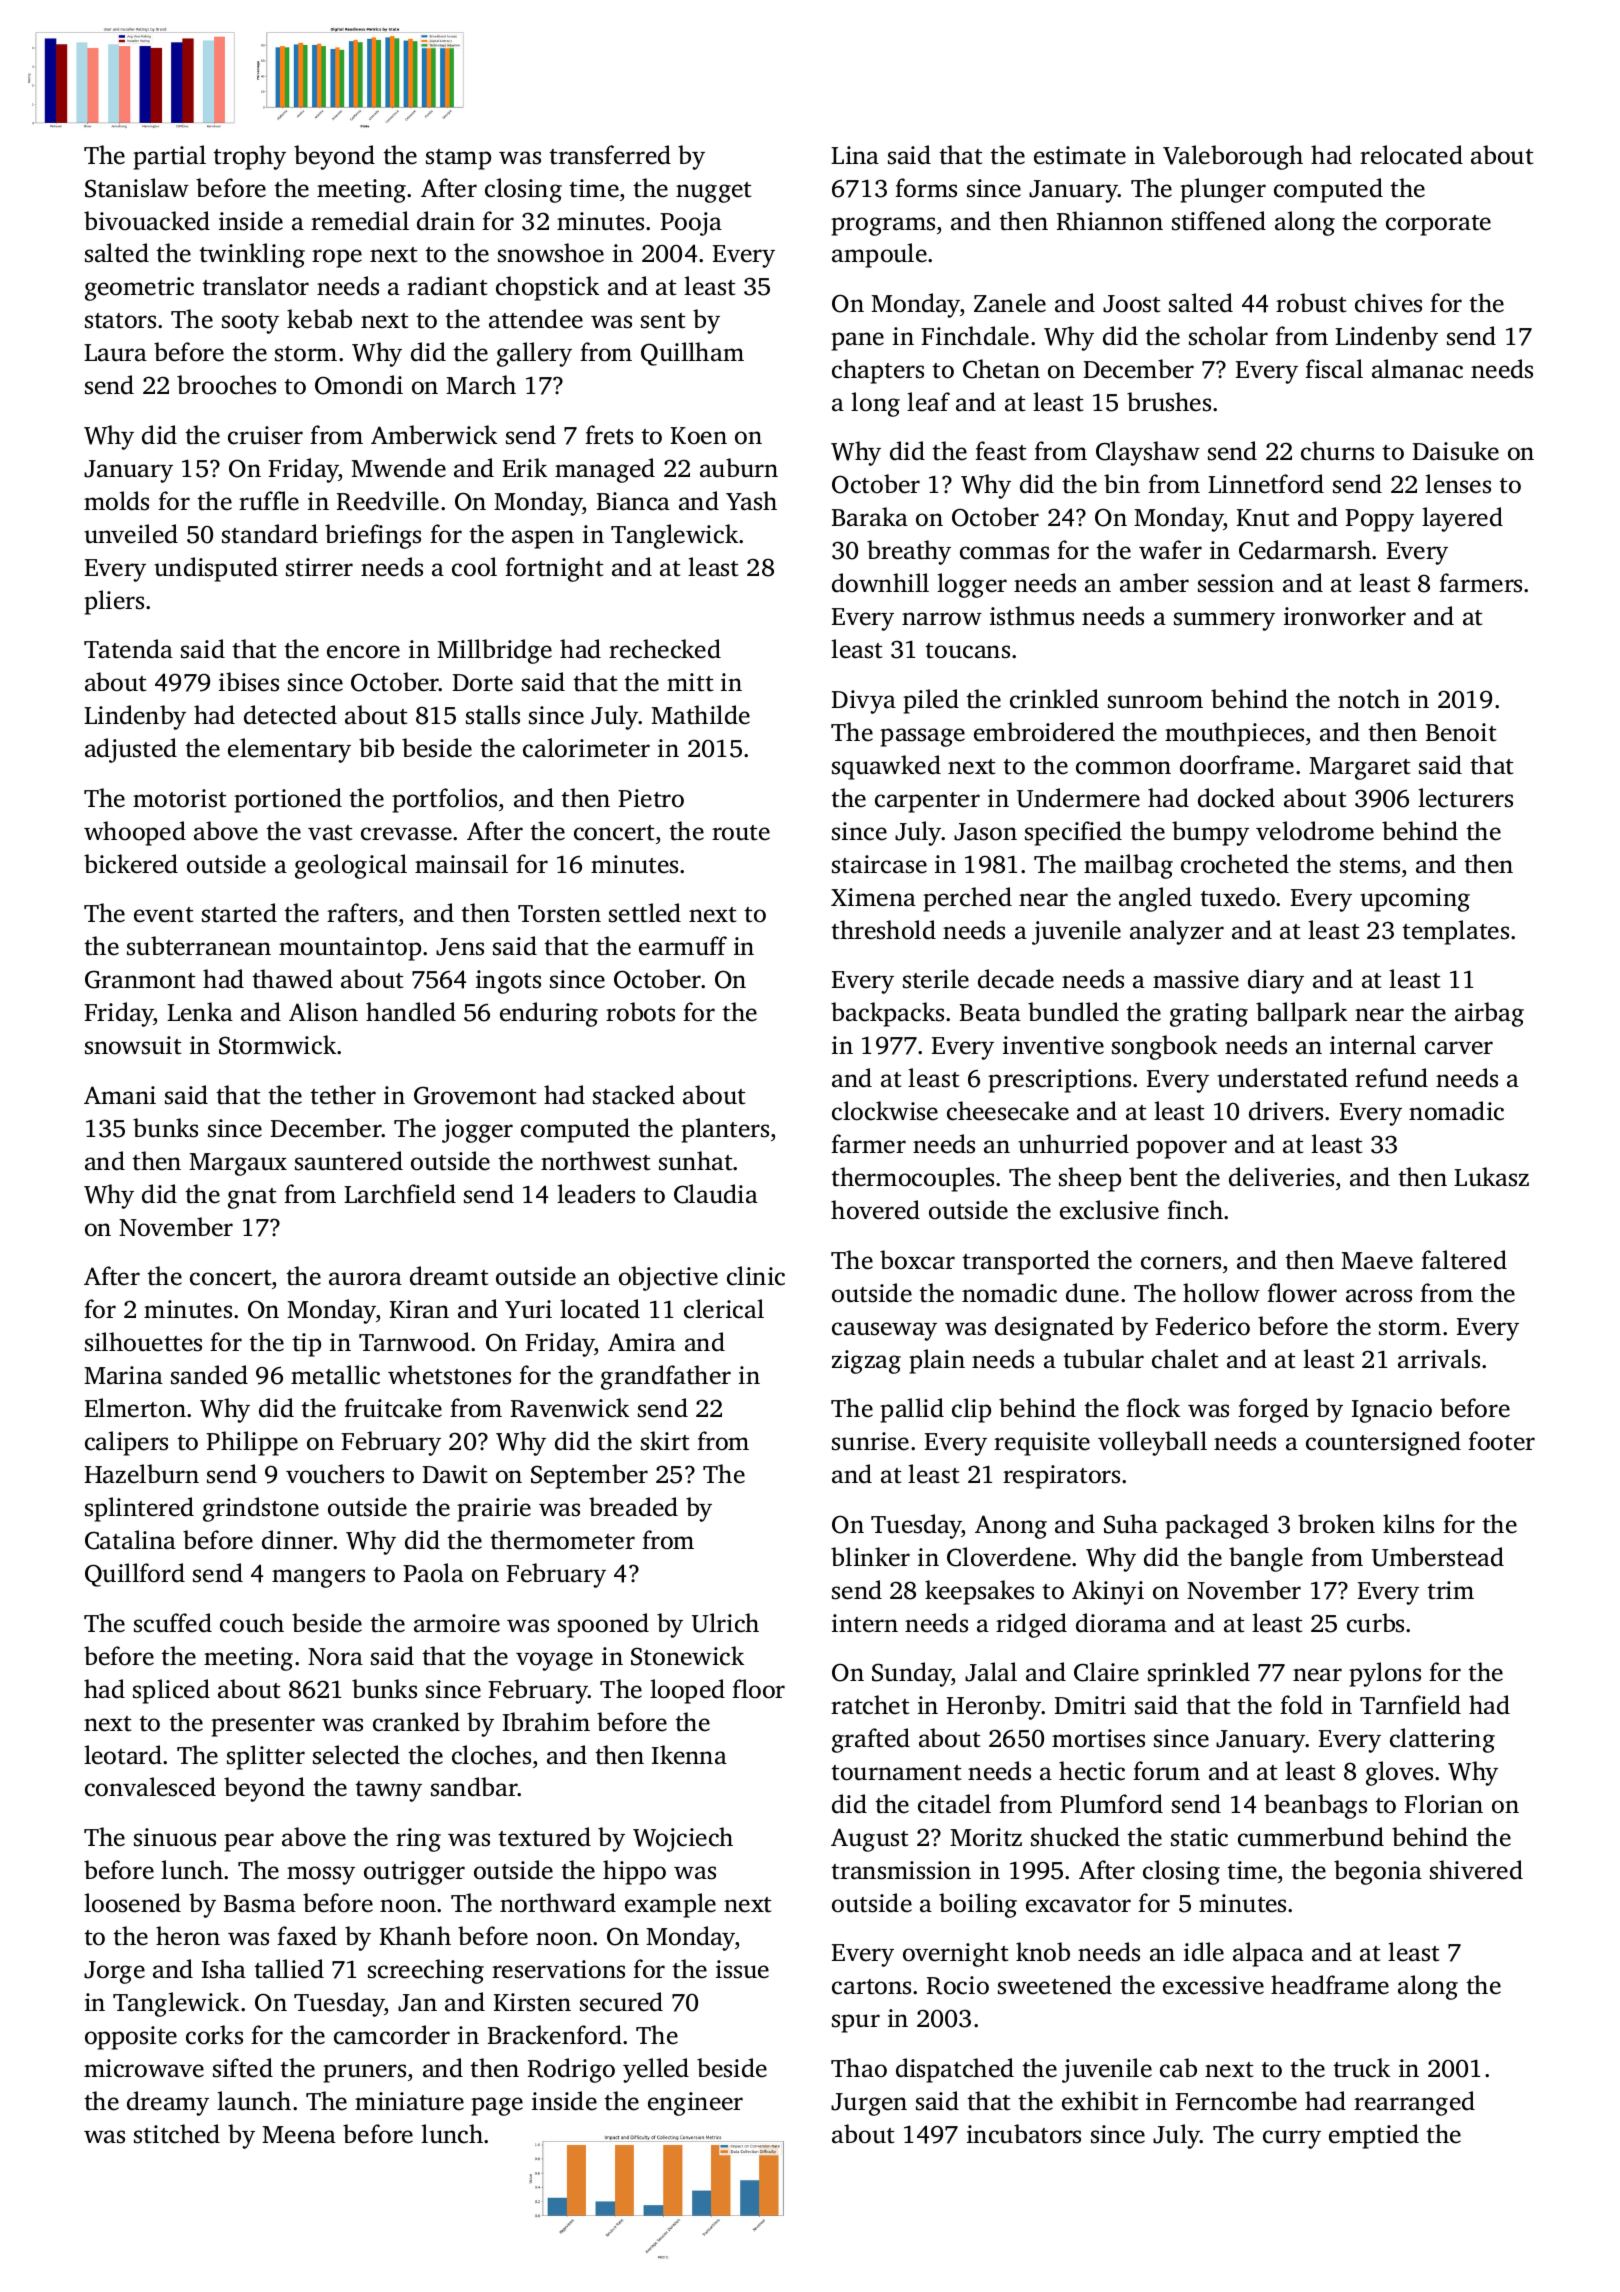  I want to click on trophy, so click(249, 157).
